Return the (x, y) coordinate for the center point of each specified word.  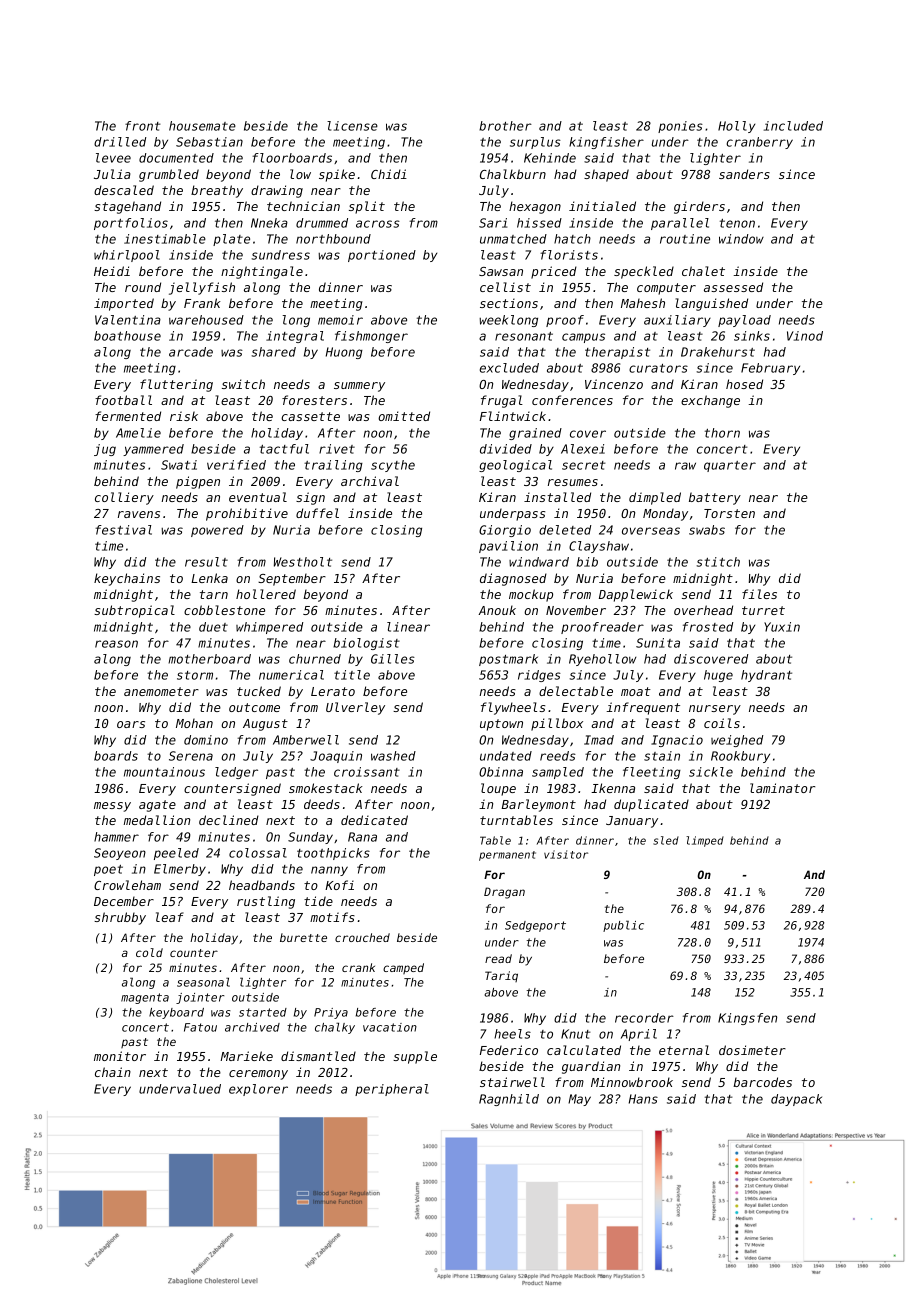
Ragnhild (509, 1100)
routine (685, 239)
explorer (258, 1090)
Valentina (128, 320)
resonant (524, 336)
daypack (796, 1100)
